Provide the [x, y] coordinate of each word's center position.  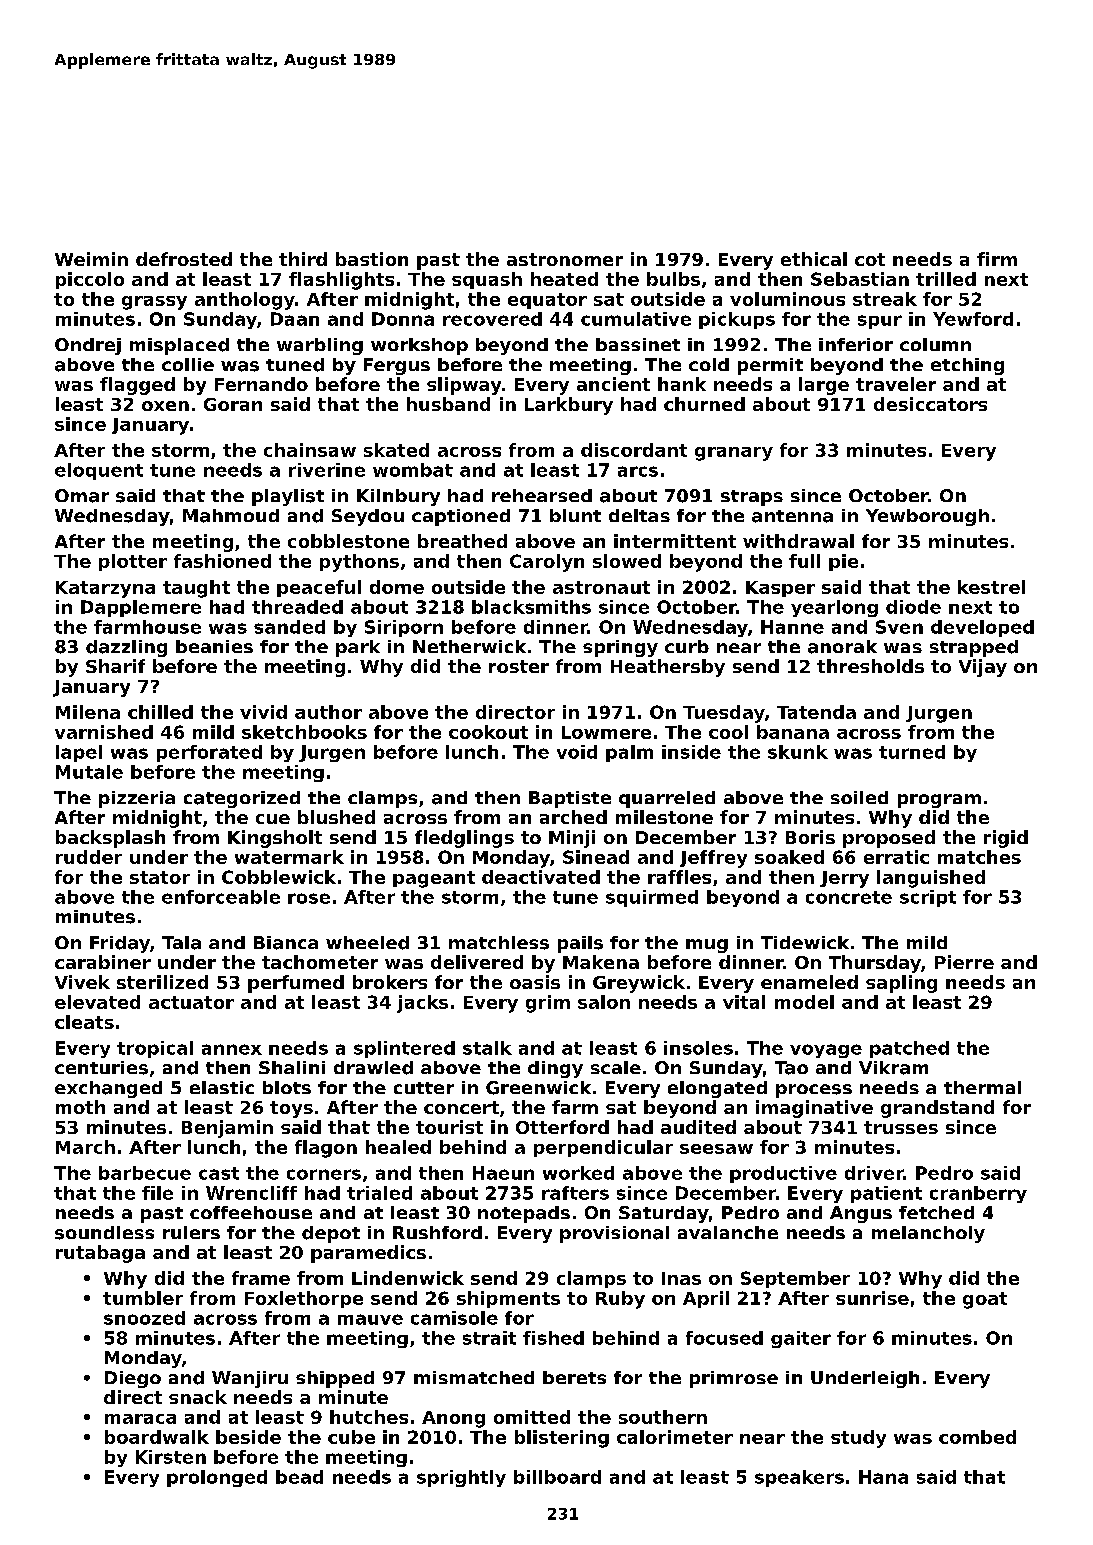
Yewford [973, 319]
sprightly [461, 1478]
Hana [883, 1477]
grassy [154, 303]
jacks [422, 1004]
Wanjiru [250, 1379]
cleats [84, 1022]
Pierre [964, 962]
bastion [372, 259]
